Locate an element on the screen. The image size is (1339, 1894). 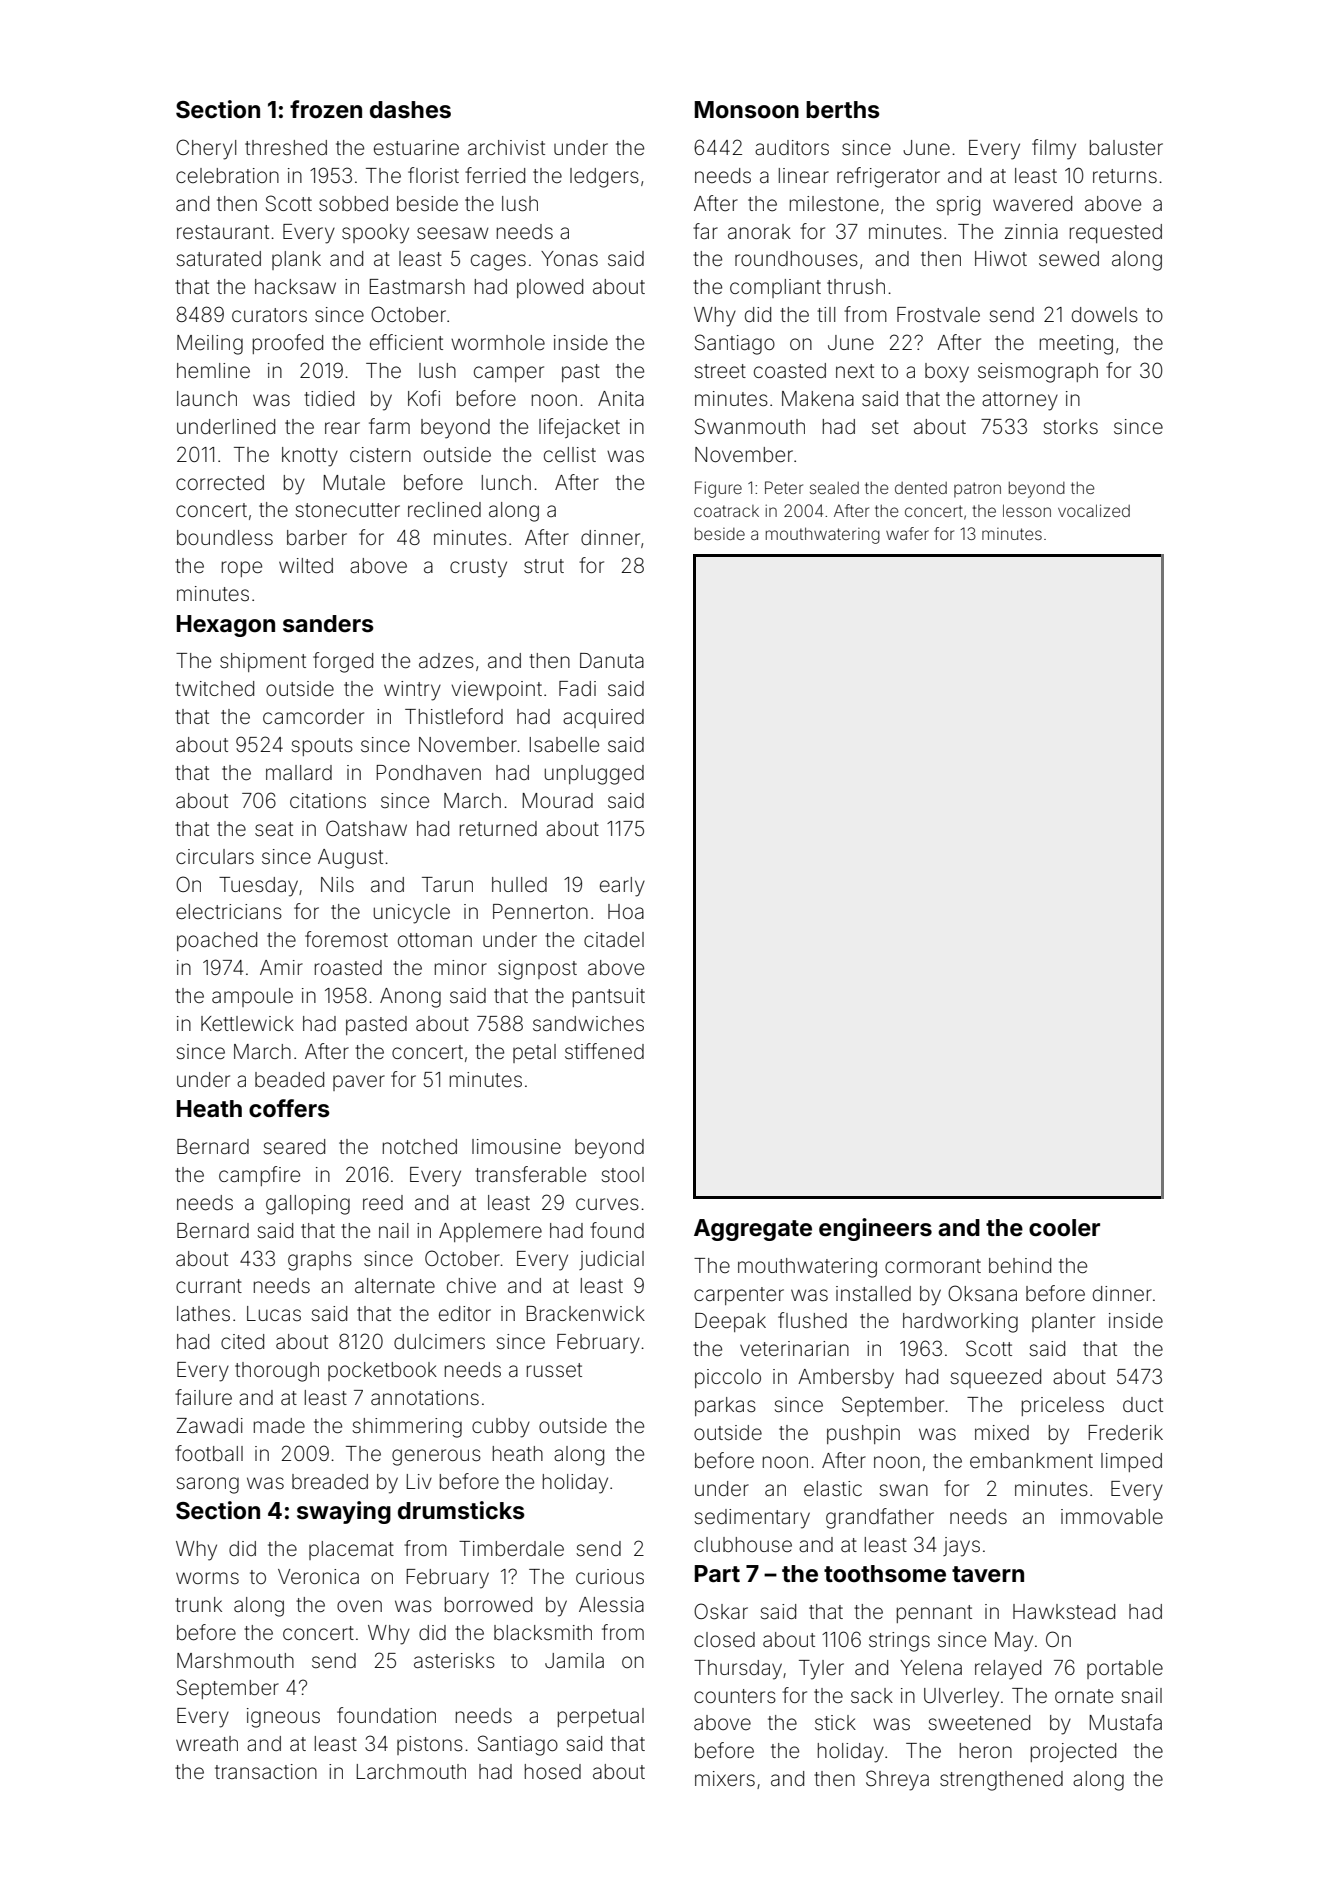
requested is located at coordinates (1116, 233).
